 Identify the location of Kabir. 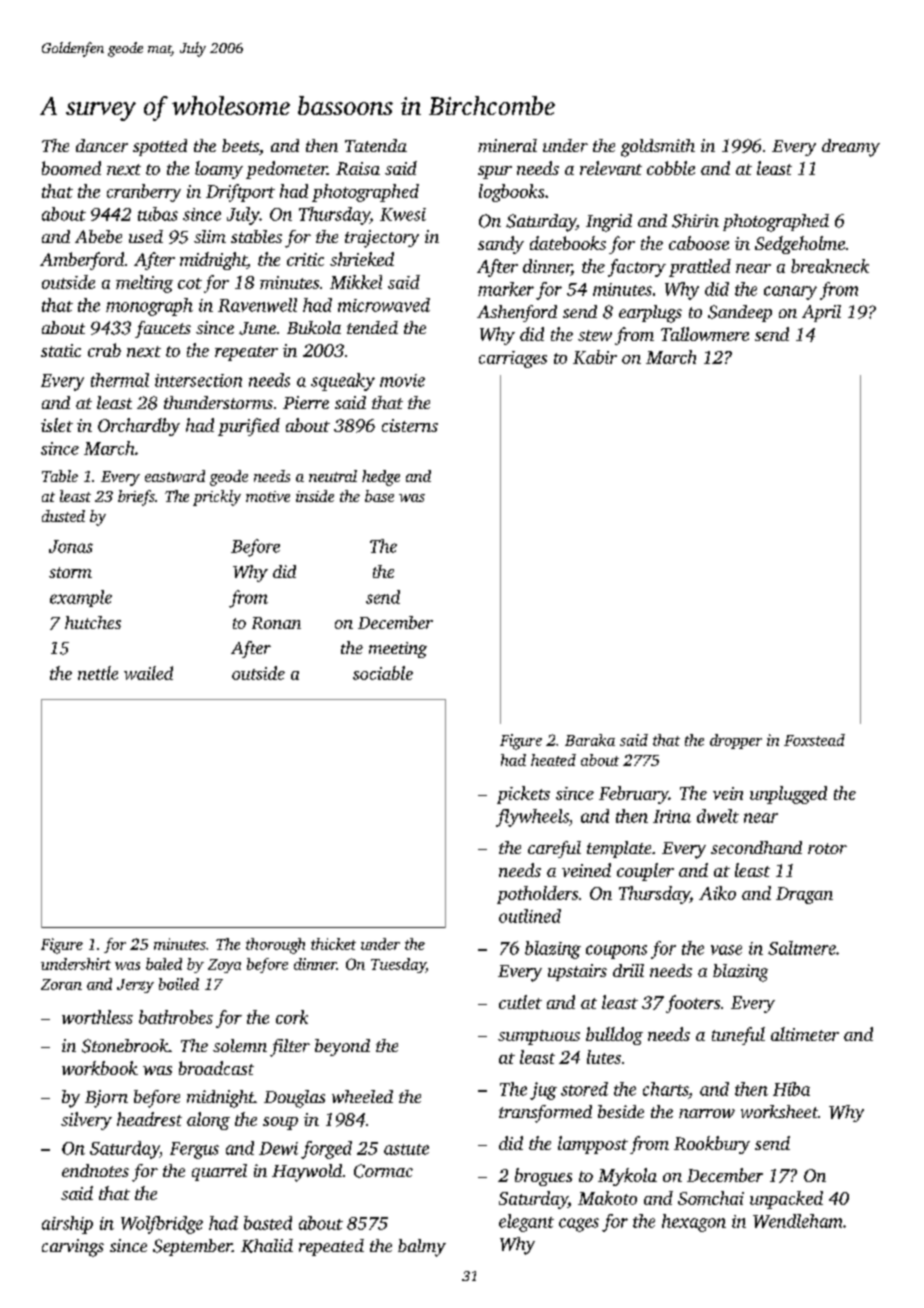
(595, 357).
